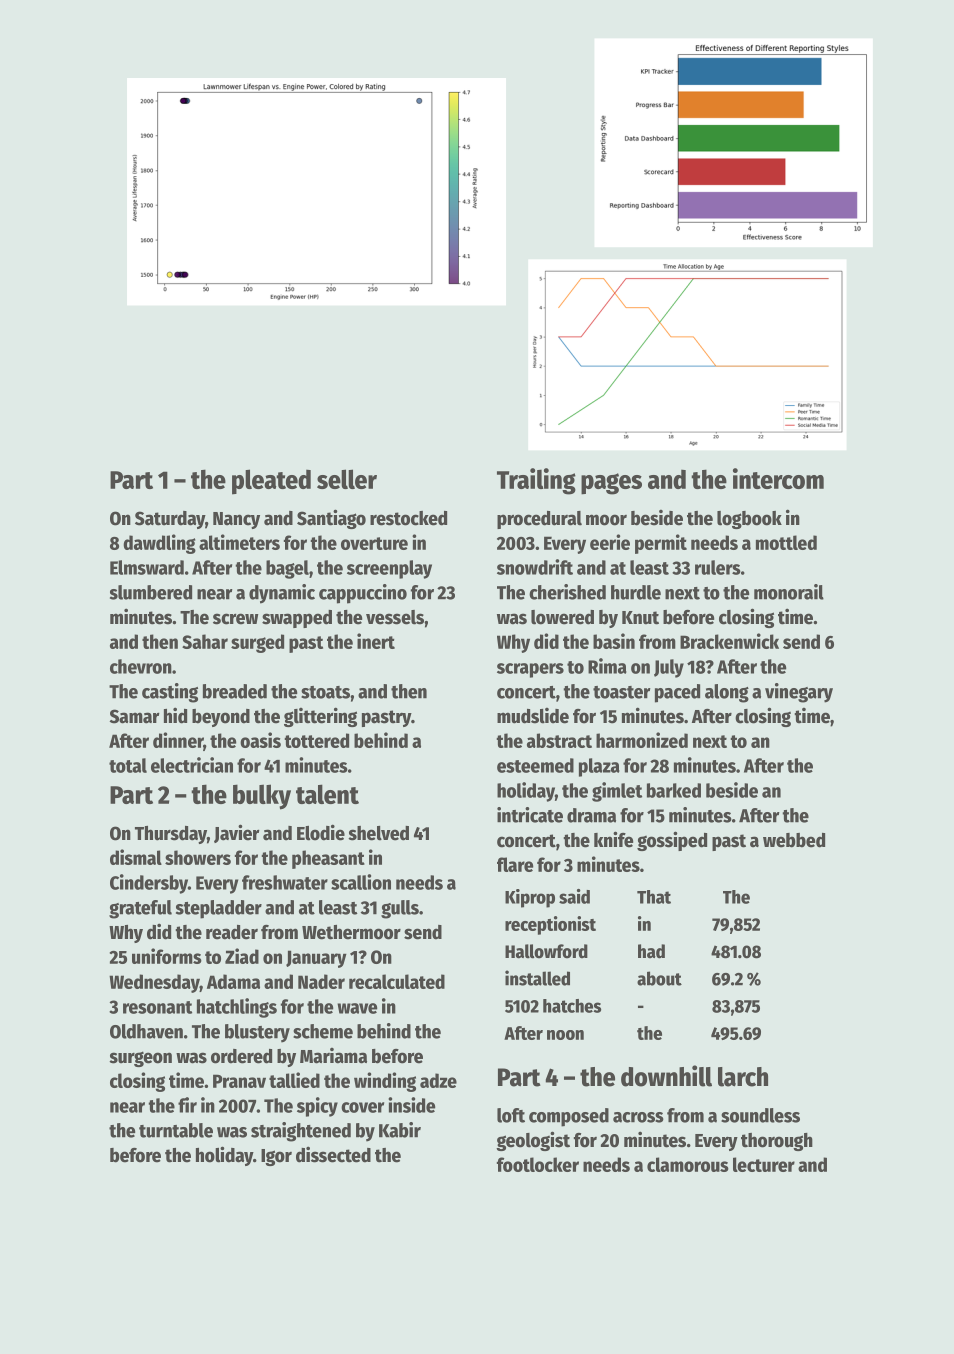 The height and width of the page is (1354, 954). What do you see at coordinates (533, 715) in the page?
I see `mudslide` at bounding box center [533, 715].
